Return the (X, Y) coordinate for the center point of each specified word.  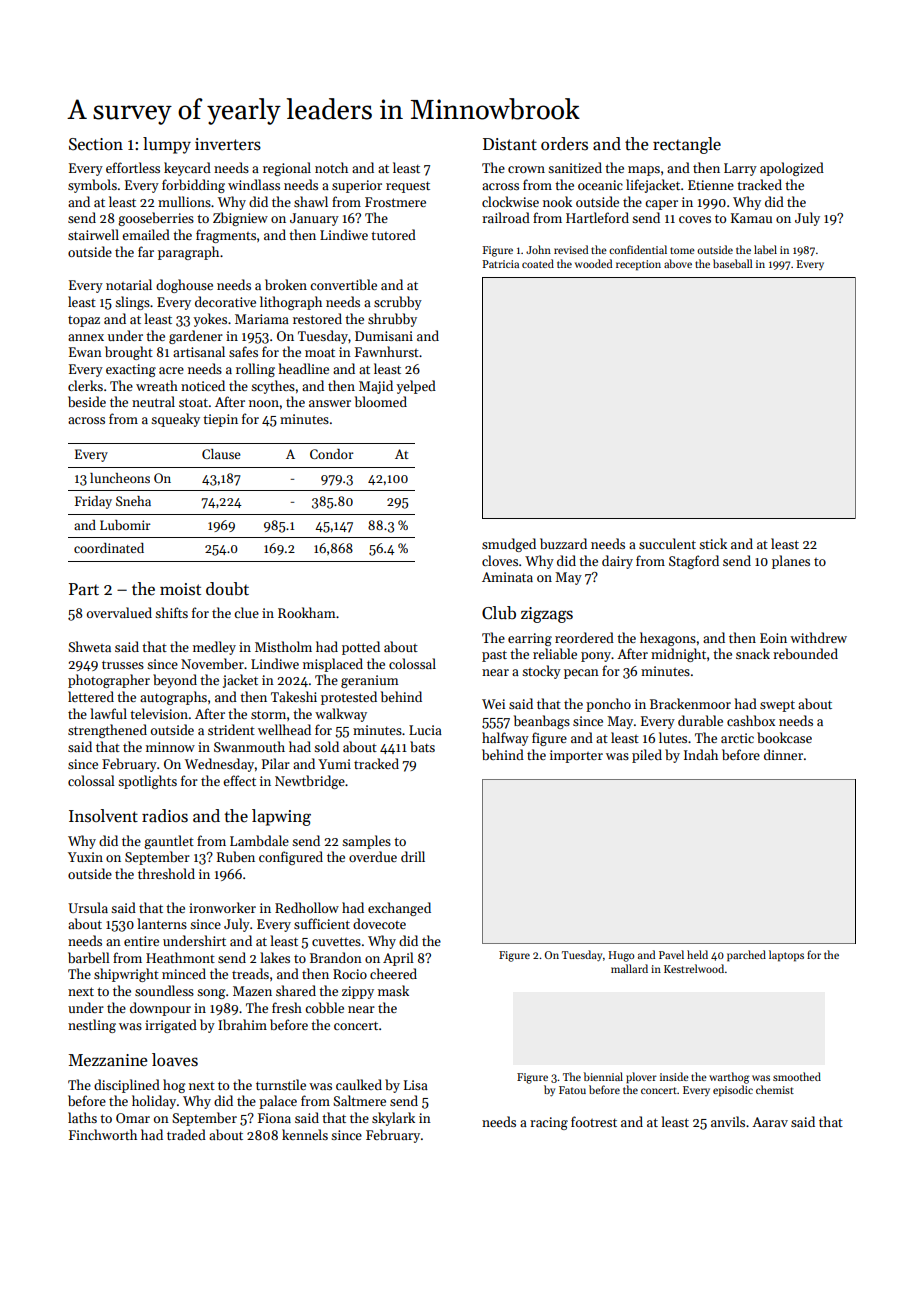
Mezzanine (108, 1060)
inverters (228, 144)
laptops (786, 956)
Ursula (88, 907)
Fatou (572, 1090)
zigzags (547, 615)
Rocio (350, 974)
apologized (792, 169)
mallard (629, 968)
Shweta (89, 646)
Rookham (307, 612)
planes (791, 562)
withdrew (818, 637)
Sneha (133, 501)
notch (331, 167)
